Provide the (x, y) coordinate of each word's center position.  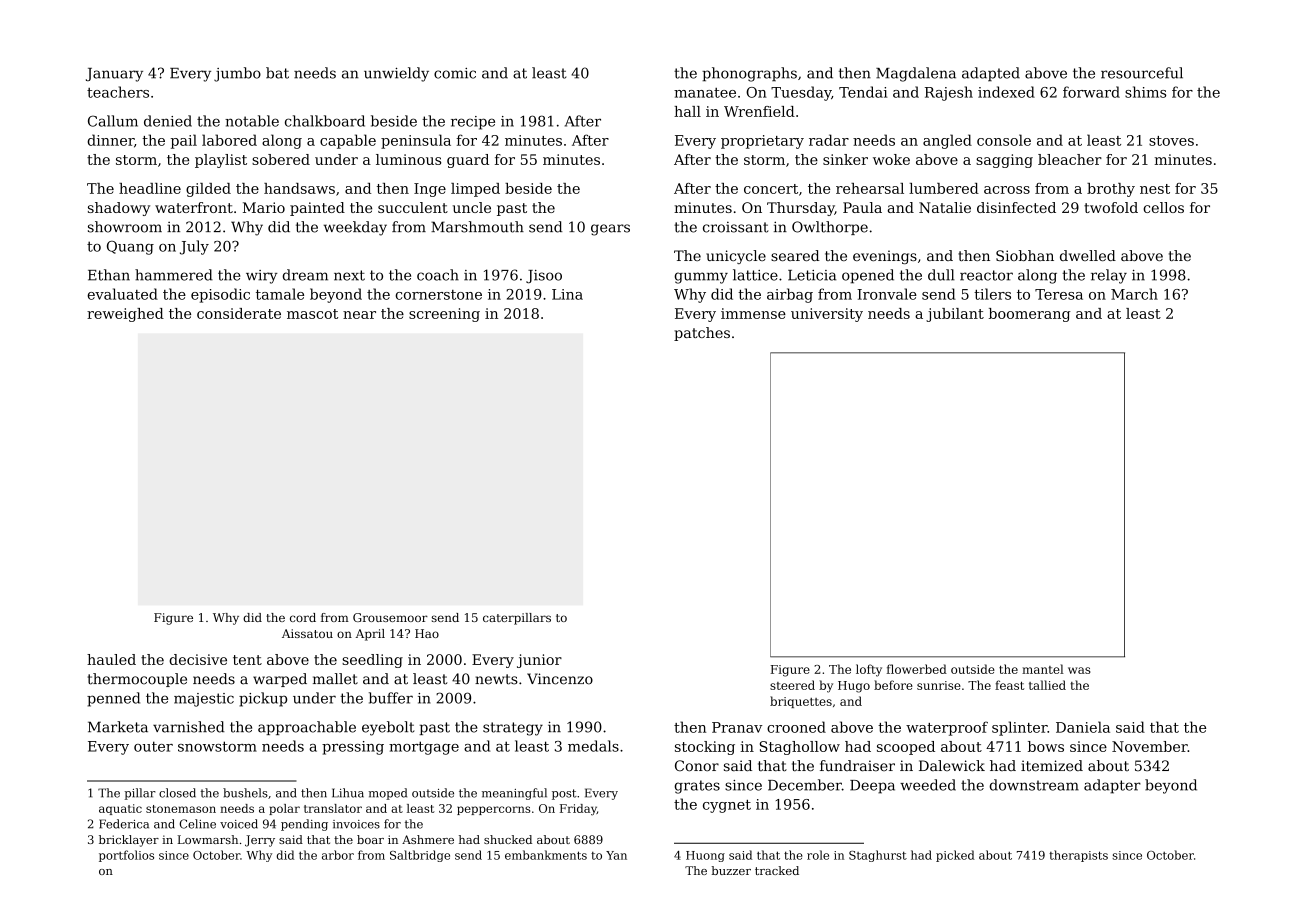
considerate (239, 313)
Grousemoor (390, 617)
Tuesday (801, 93)
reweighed (125, 315)
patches (702, 334)
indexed (1006, 92)
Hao (427, 633)
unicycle (736, 257)
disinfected (1016, 207)
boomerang (1030, 315)
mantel (1043, 669)
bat (277, 73)
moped (388, 794)
